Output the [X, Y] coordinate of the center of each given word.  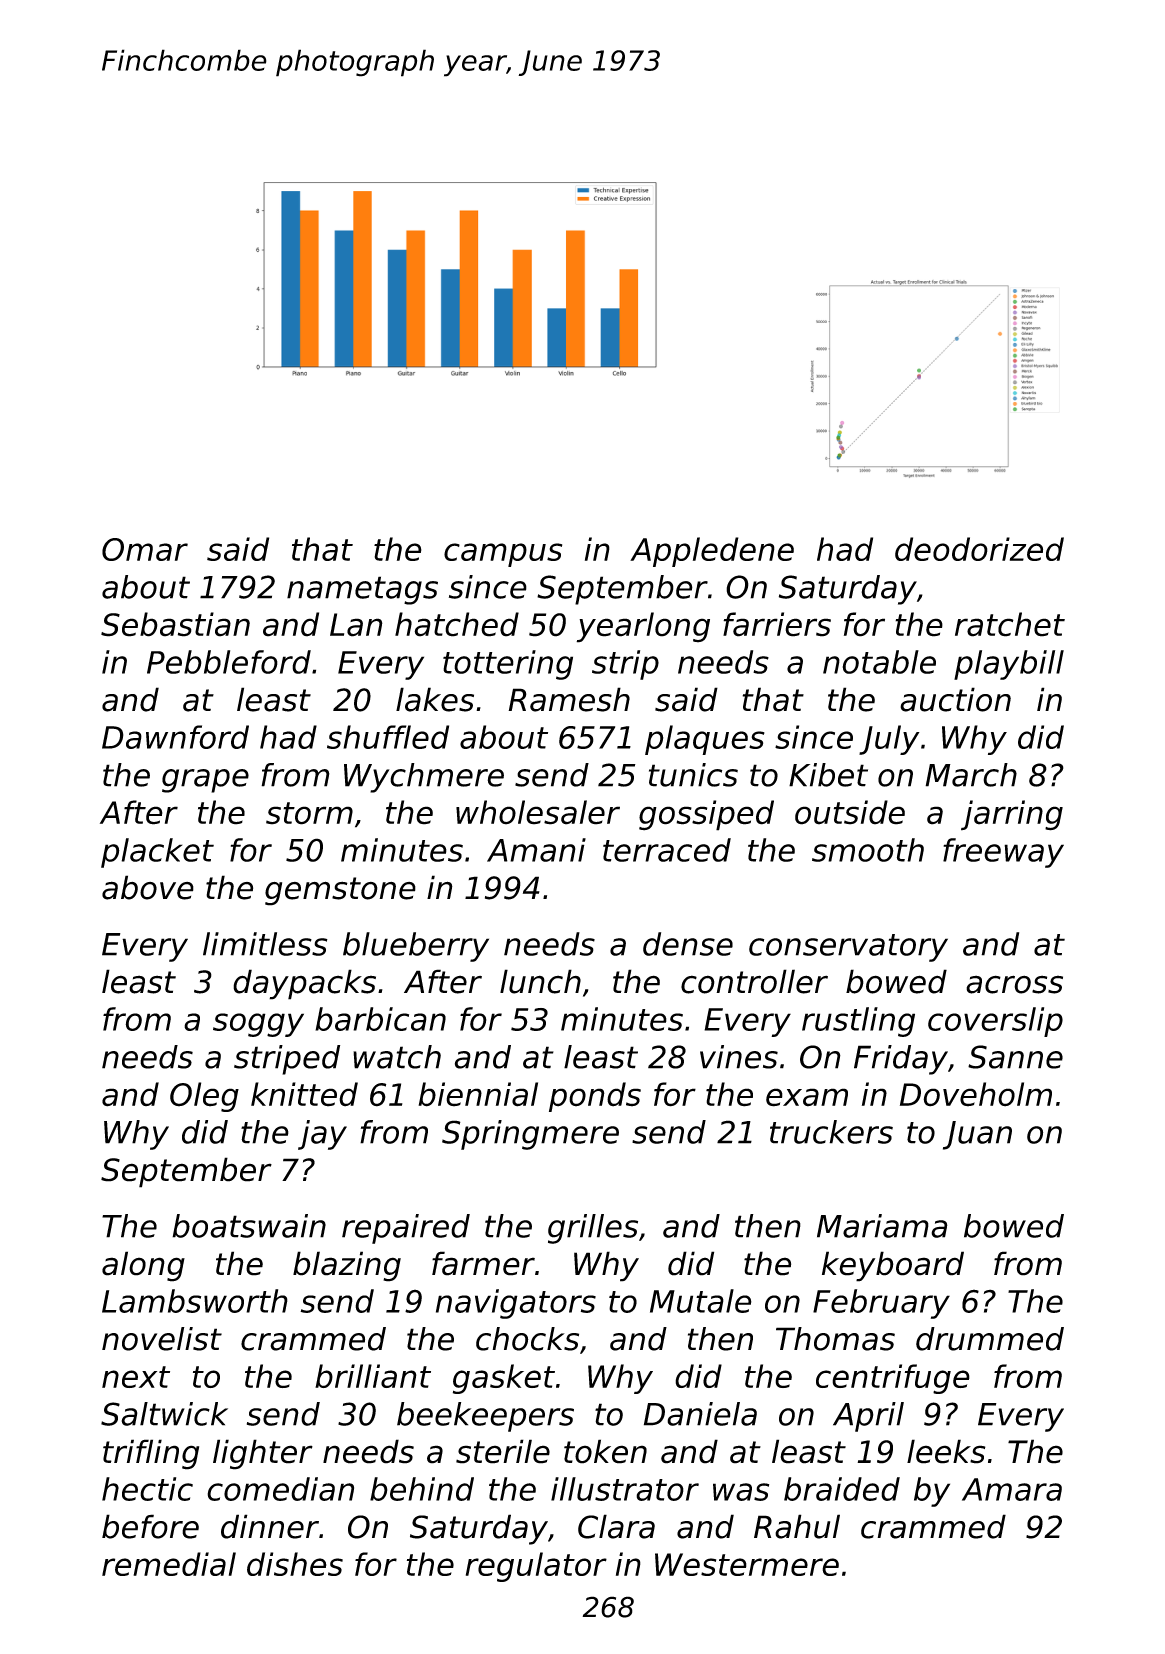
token [605, 1451]
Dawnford [175, 737]
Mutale [701, 1301]
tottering [508, 665]
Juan [977, 1135]
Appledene [712, 552]
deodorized [979, 549]
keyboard [893, 1266]
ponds [595, 1097]
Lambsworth [195, 1301]
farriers [777, 624]
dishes [295, 1564]
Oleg [204, 1097]
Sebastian [175, 624]
